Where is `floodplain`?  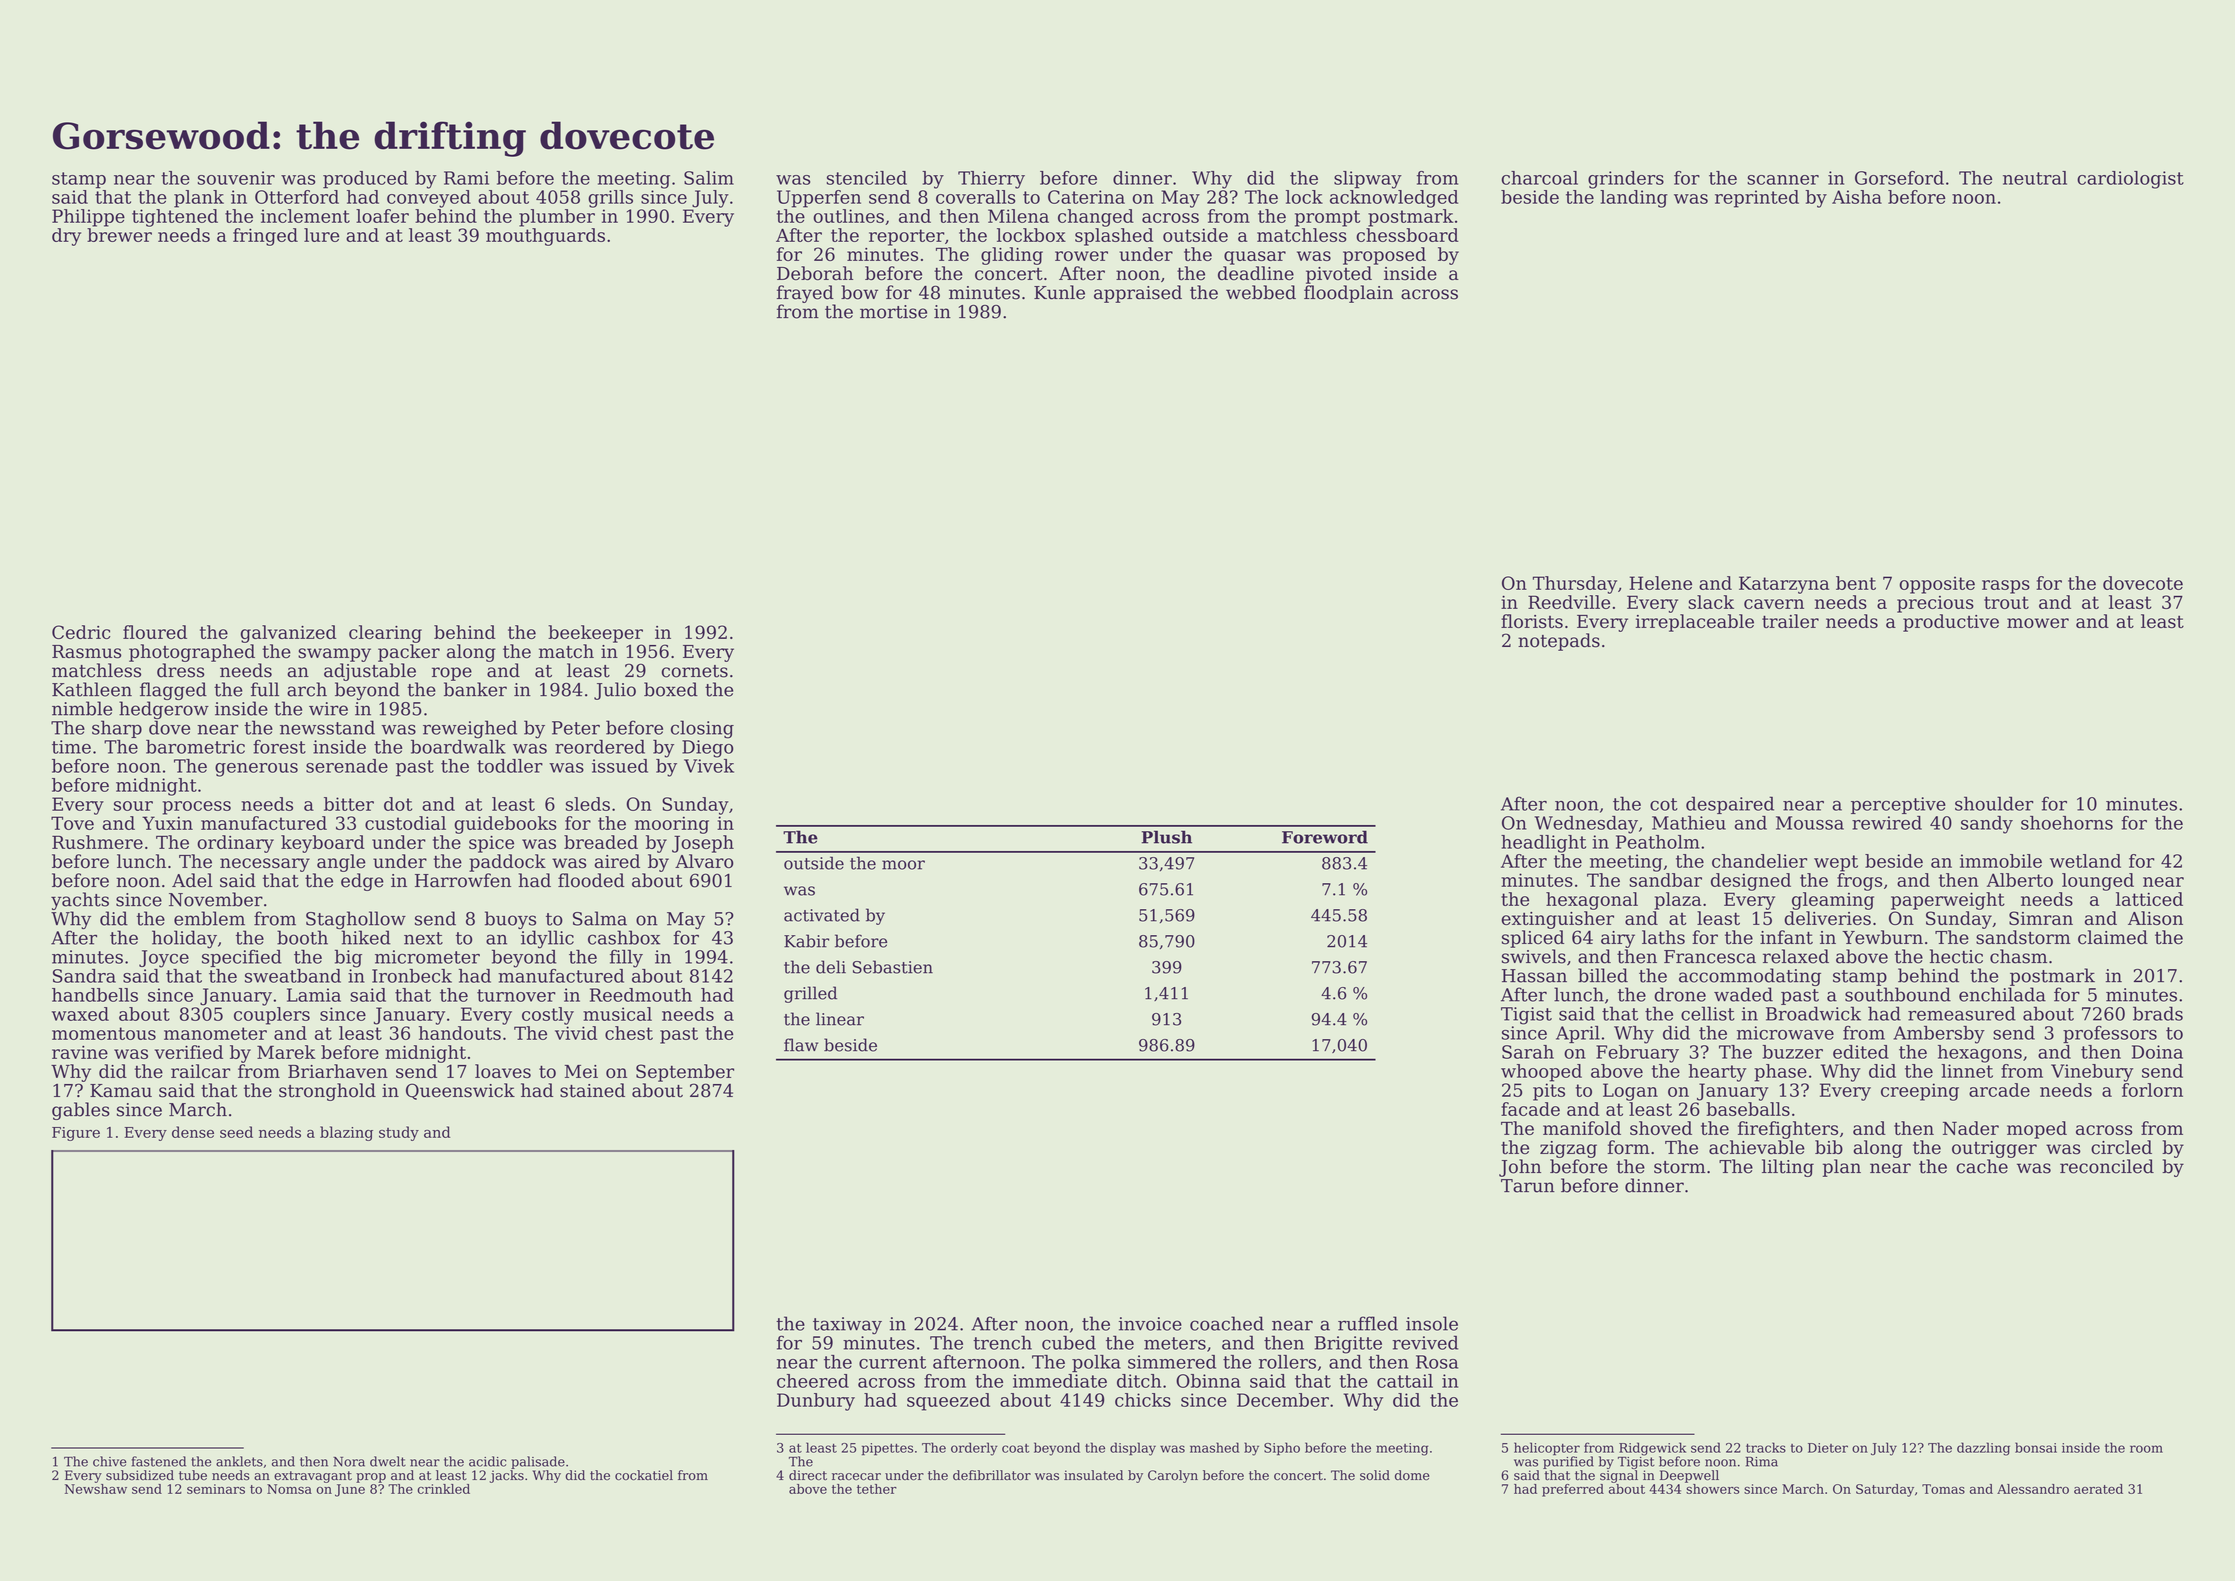 floodplain is located at coordinates (1348, 294).
